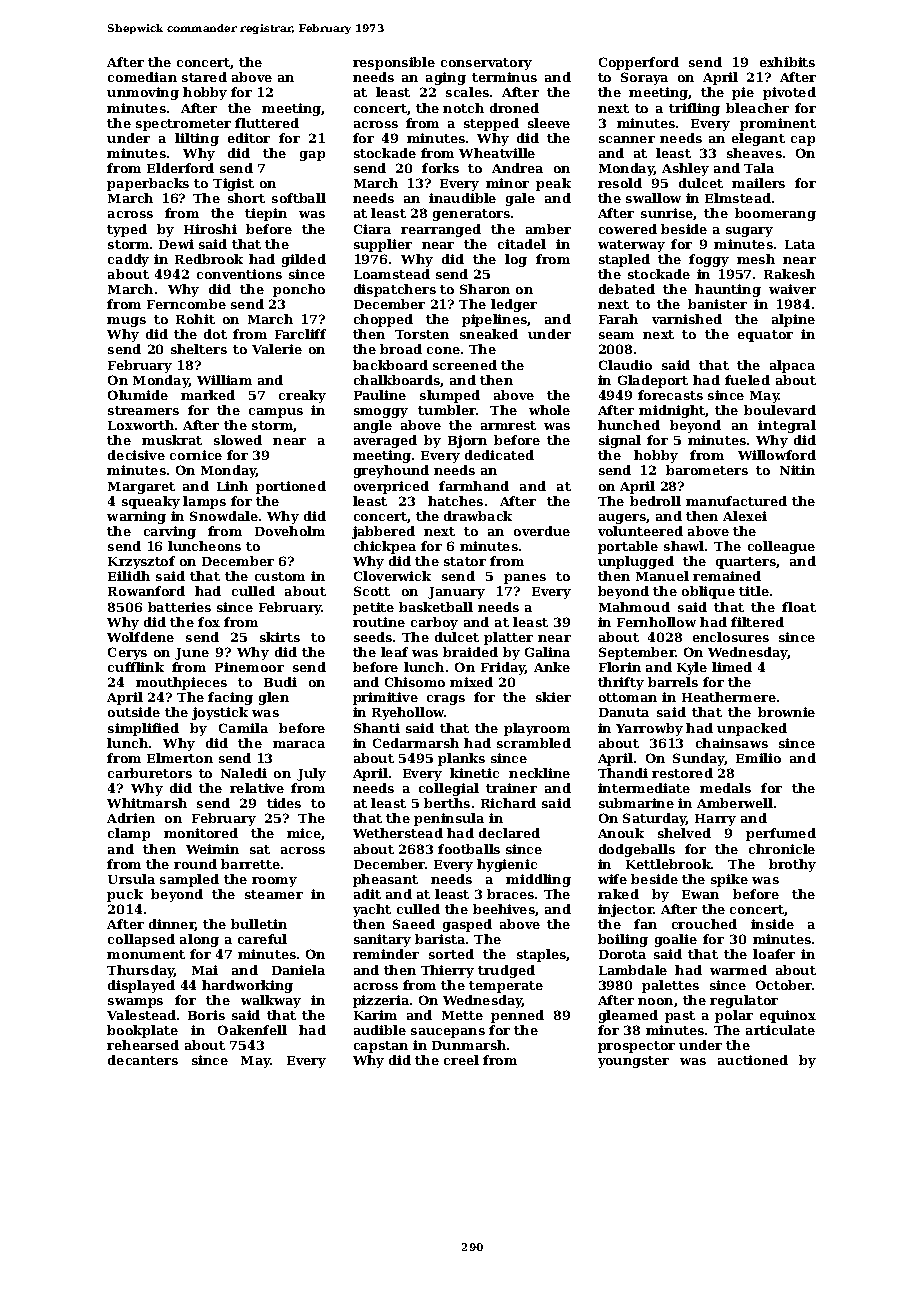  I want to click on responsible, so click(394, 63).
